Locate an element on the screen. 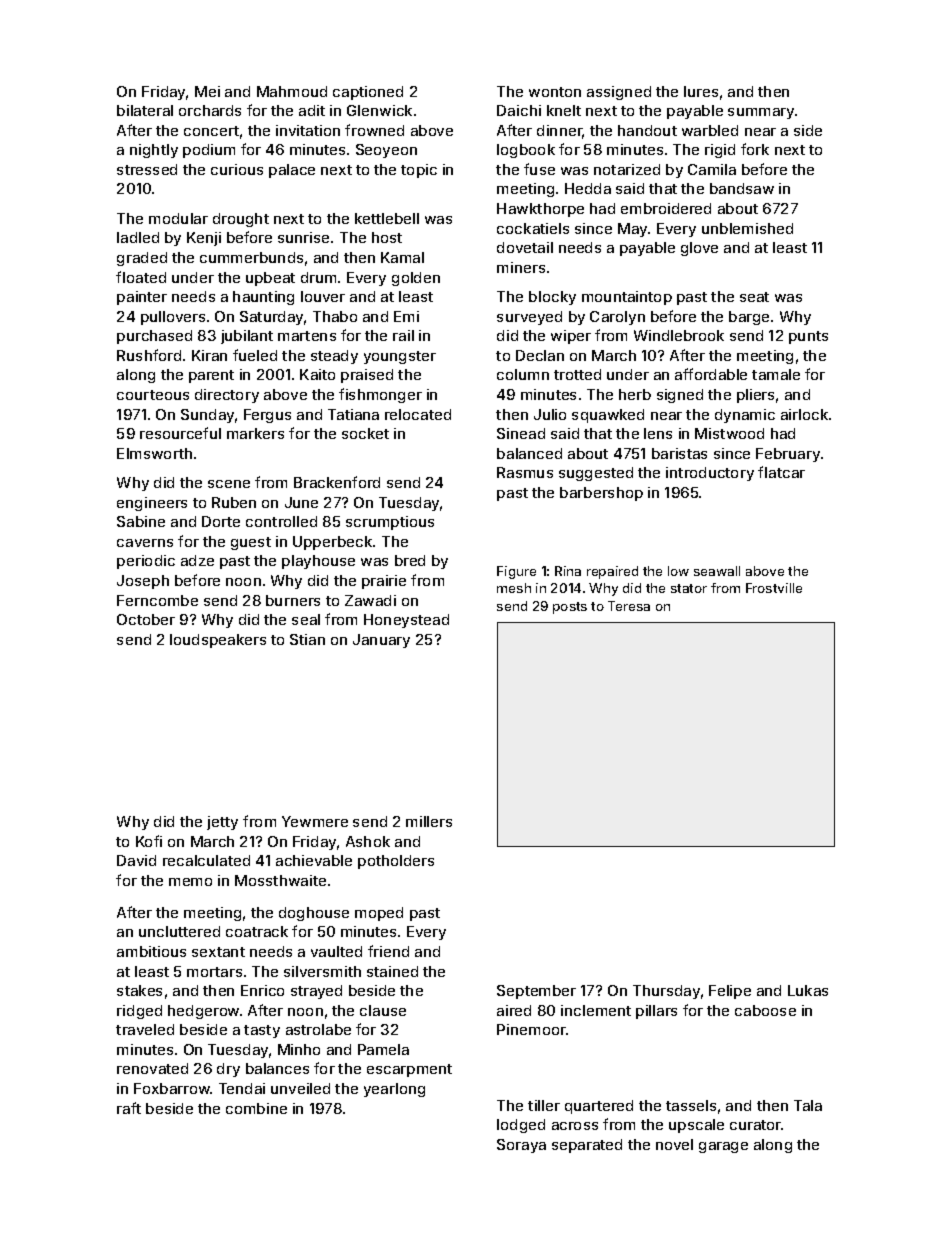  Daichi is located at coordinates (519, 110).
